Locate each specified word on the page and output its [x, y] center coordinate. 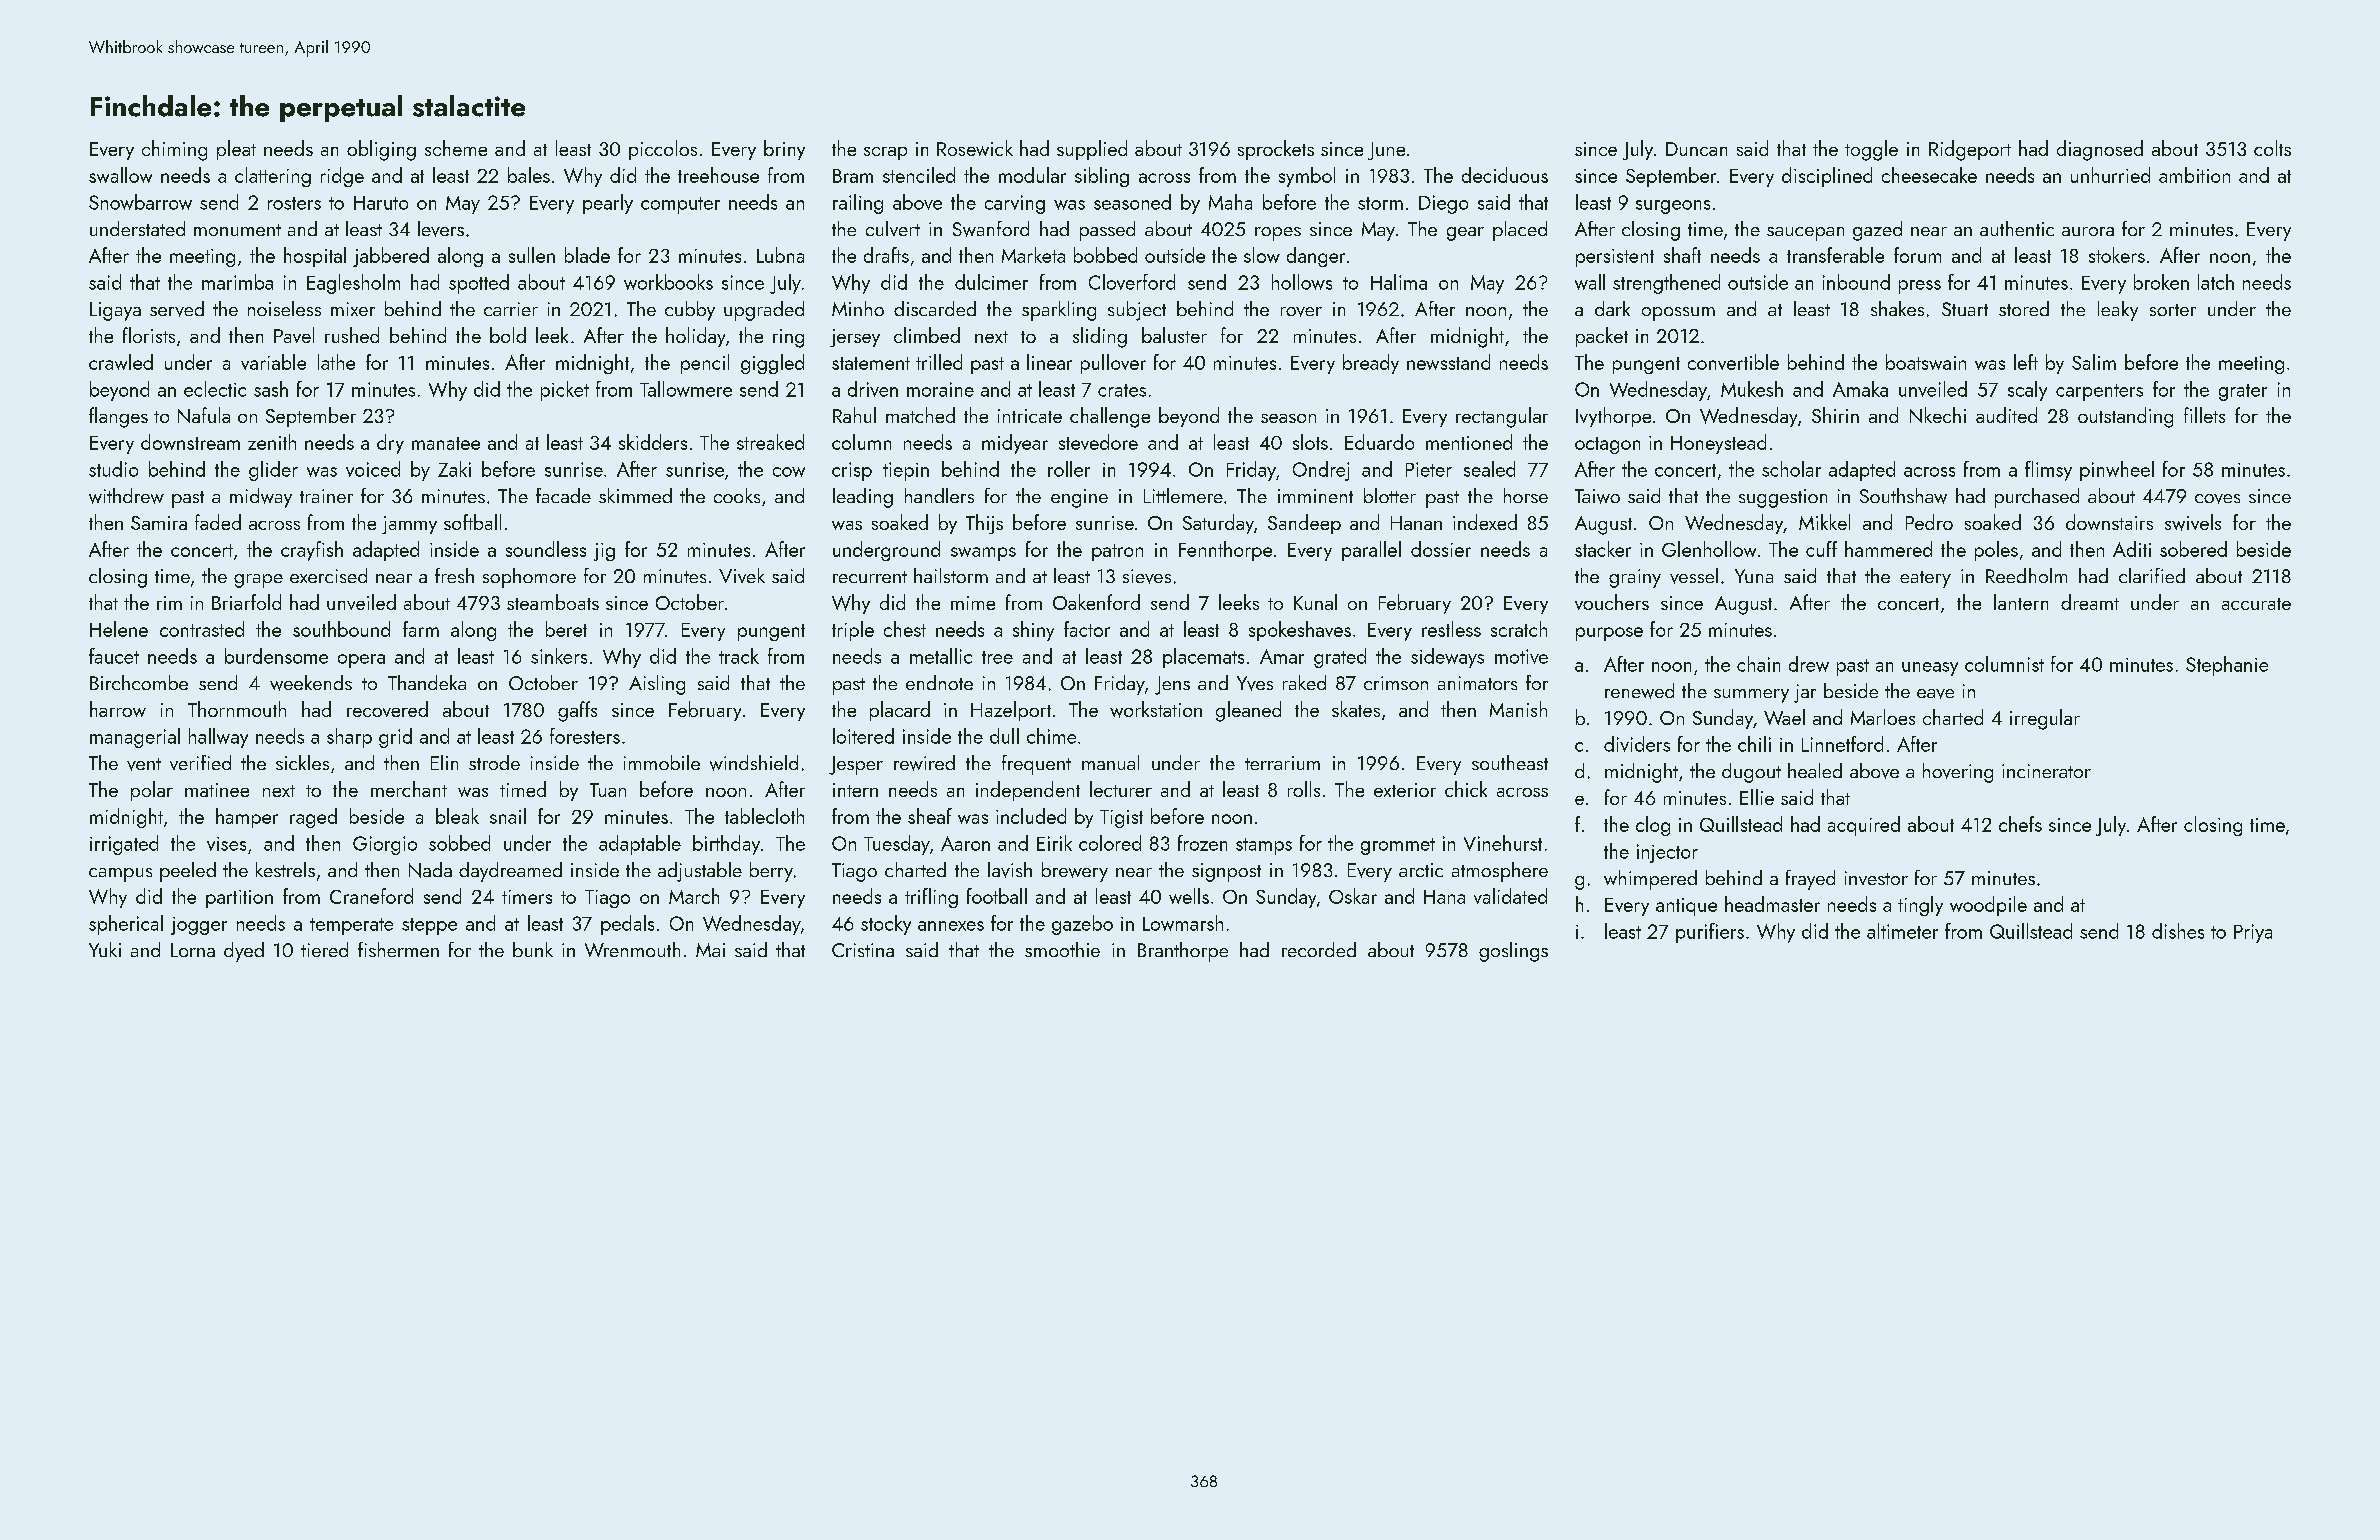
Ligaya [115, 311]
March [694, 896]
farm [421, 629]
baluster [1174, 335]
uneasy [1930, 669]
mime [973, 603]
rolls [1304, 789]
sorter [2173, 310]
